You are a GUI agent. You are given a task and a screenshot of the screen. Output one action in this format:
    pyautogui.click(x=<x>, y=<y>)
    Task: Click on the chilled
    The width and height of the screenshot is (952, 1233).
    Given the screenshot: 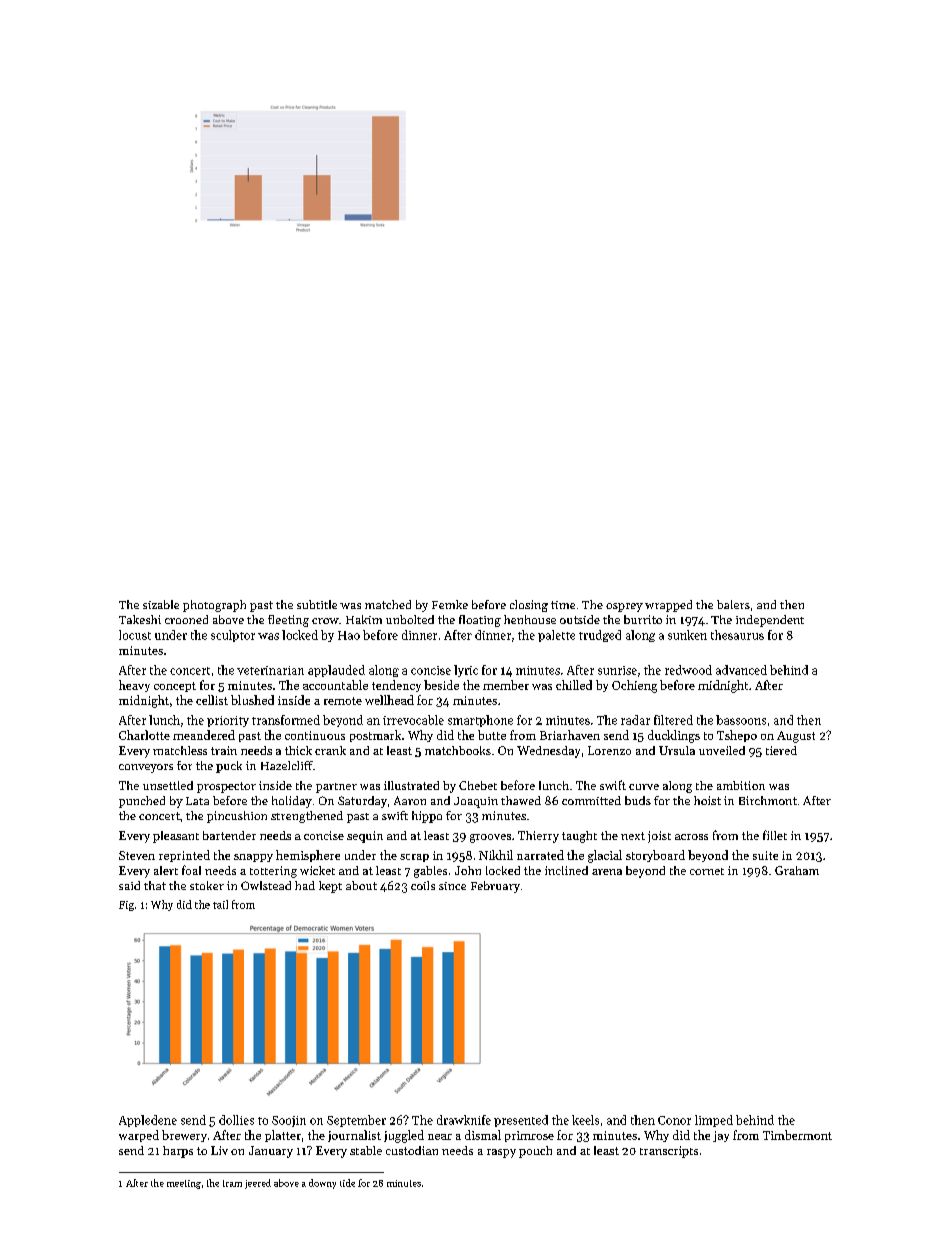 What is the action you would take?
    pyautogui.click(x=574, y=685)
